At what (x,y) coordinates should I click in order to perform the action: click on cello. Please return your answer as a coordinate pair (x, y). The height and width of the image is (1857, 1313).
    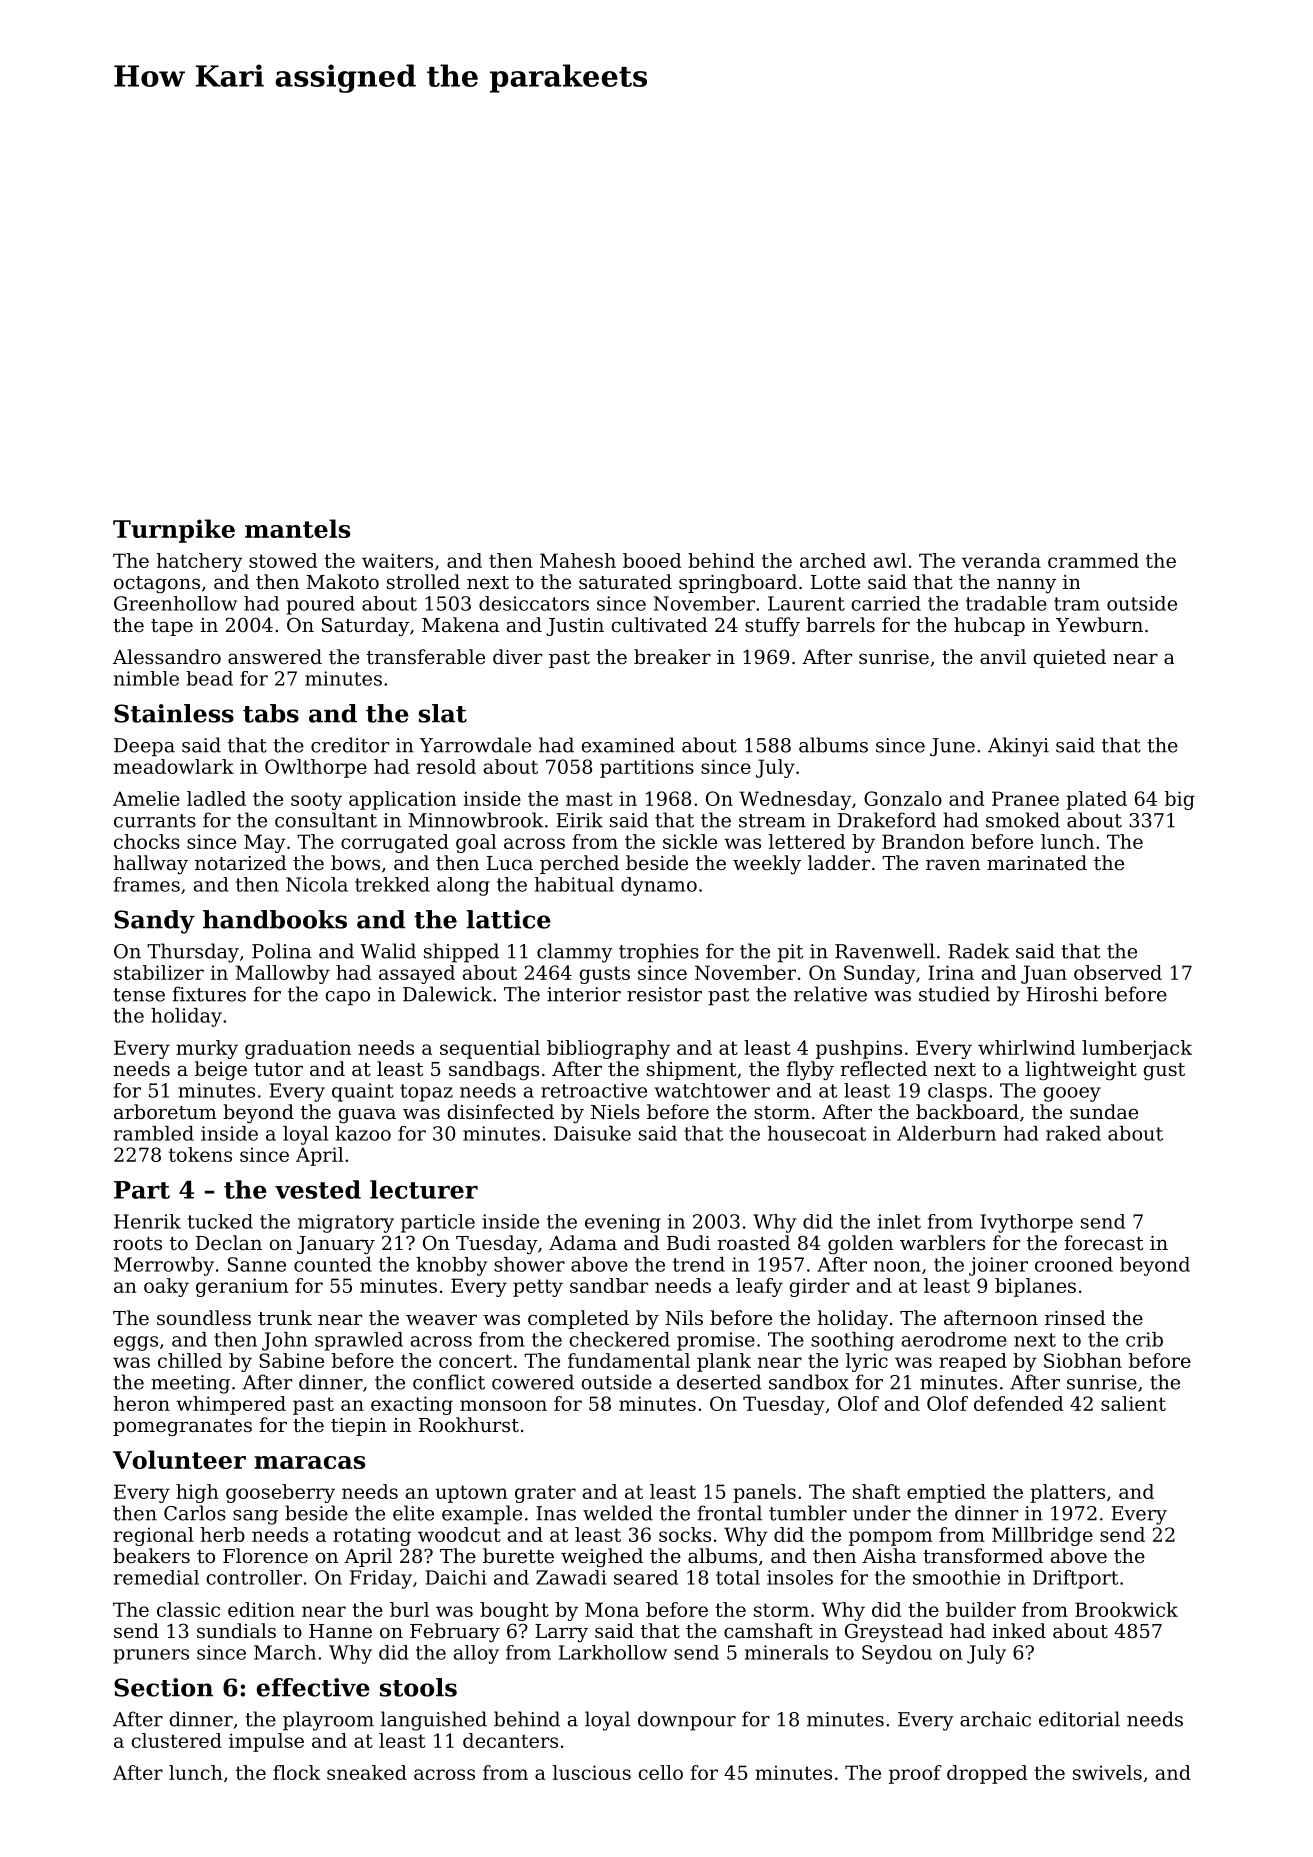
    Looking at the image, I should click on (660, 1772).
